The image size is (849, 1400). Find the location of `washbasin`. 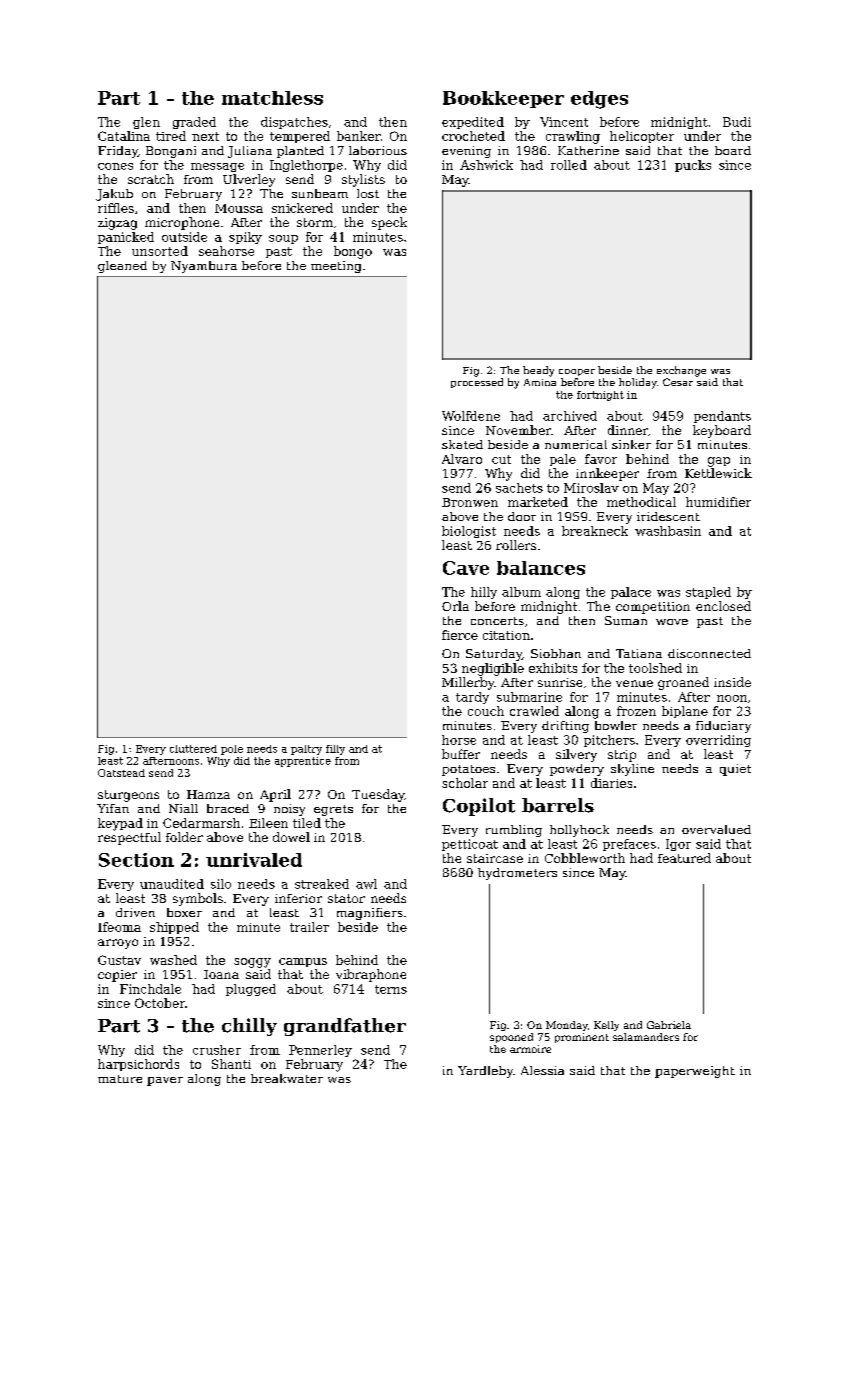

washbasin is located at coordinates (668, 531).
